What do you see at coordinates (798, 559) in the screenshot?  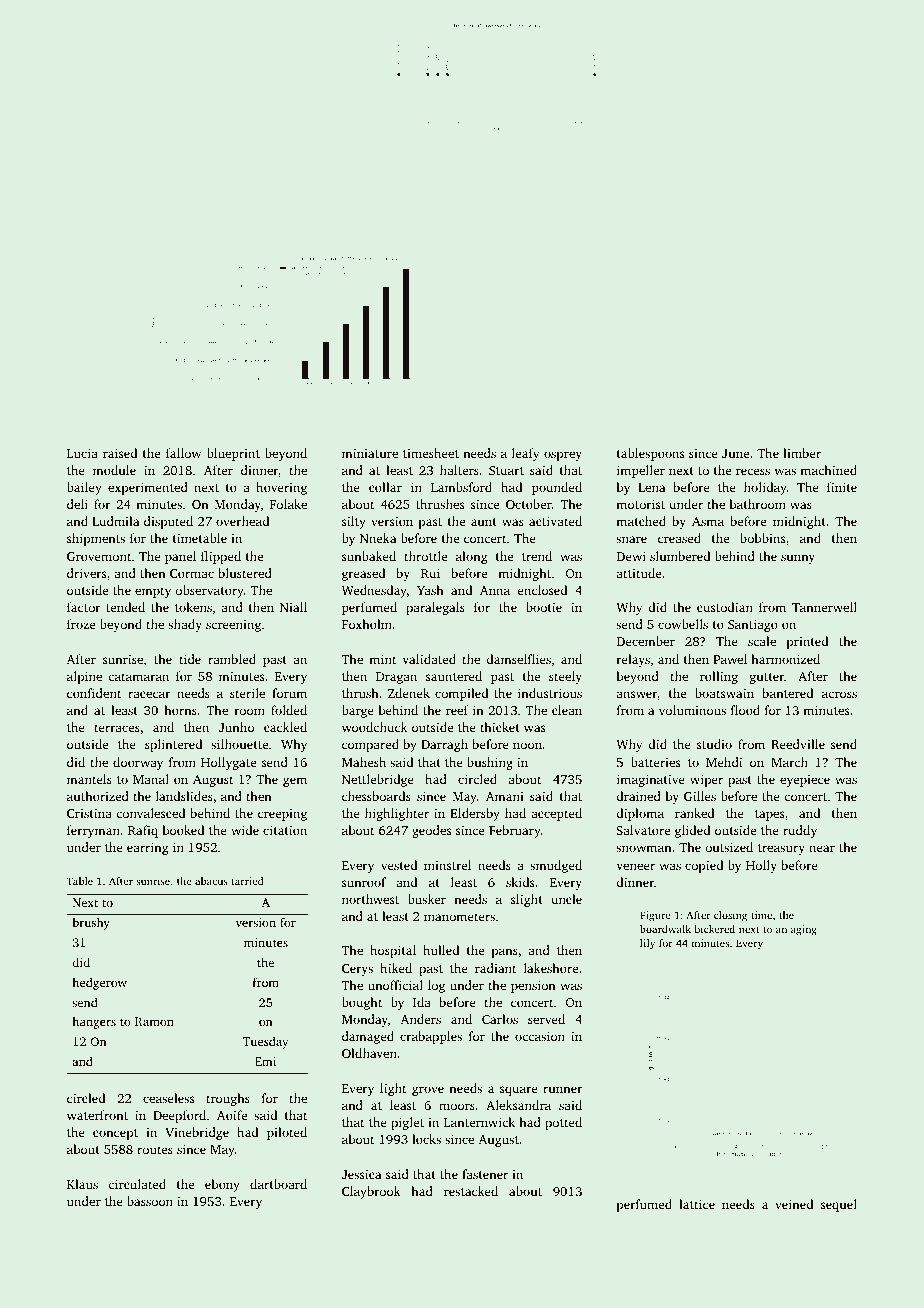 I see `sunny` at bounding box center [798, 559].
